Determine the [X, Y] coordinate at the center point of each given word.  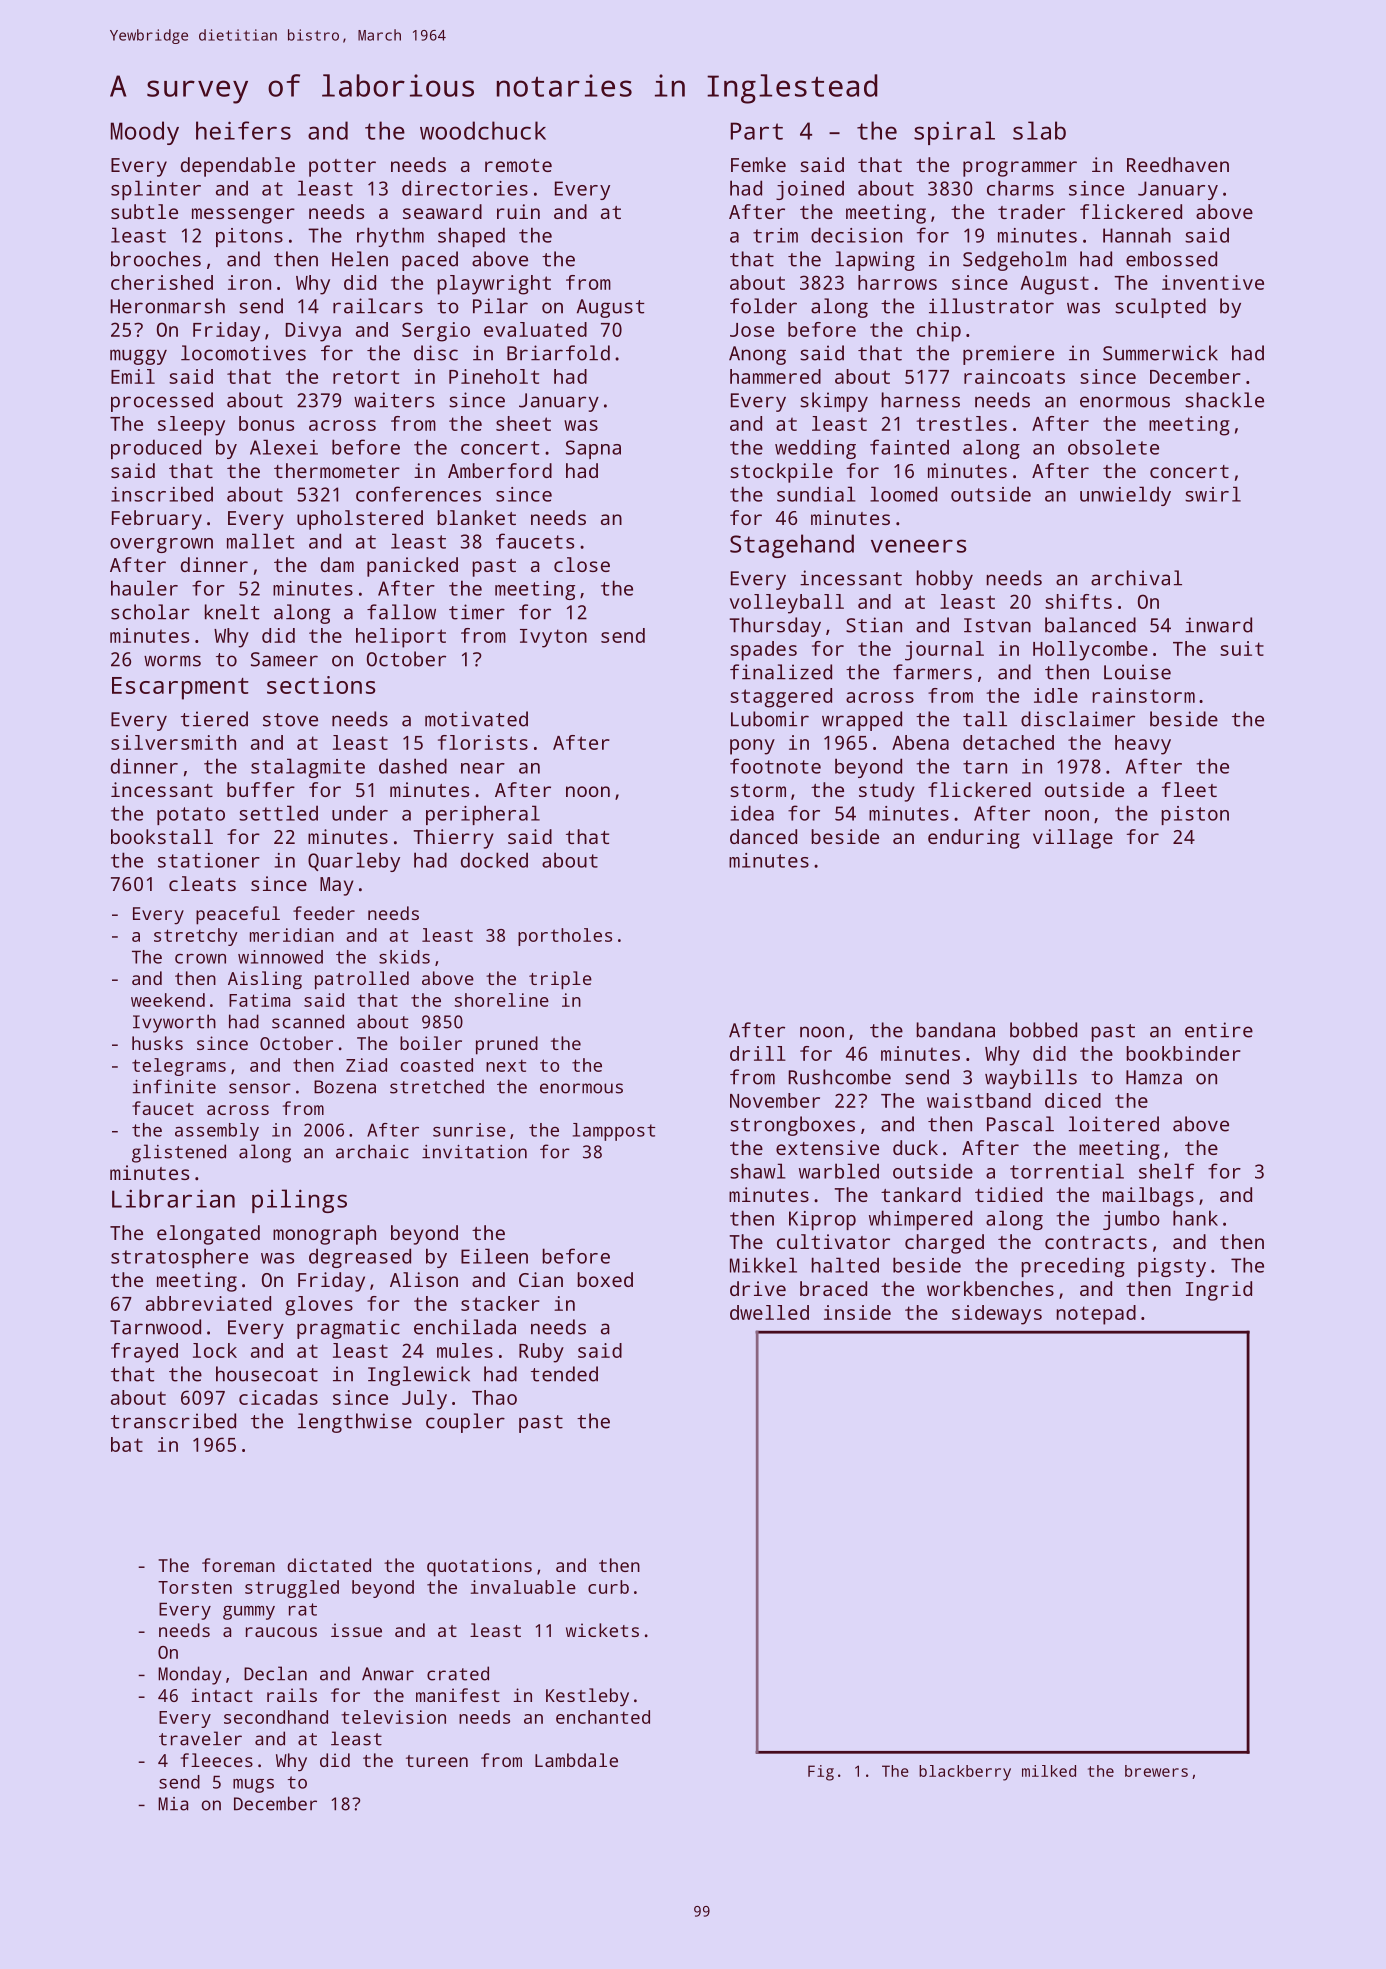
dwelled [769, 1312]
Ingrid [1219, 1291]
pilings [299, 1201]
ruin [518, 211]
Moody [145, 133]
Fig [821, 1773]
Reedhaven [1178, 164]
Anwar [388, 1674]
